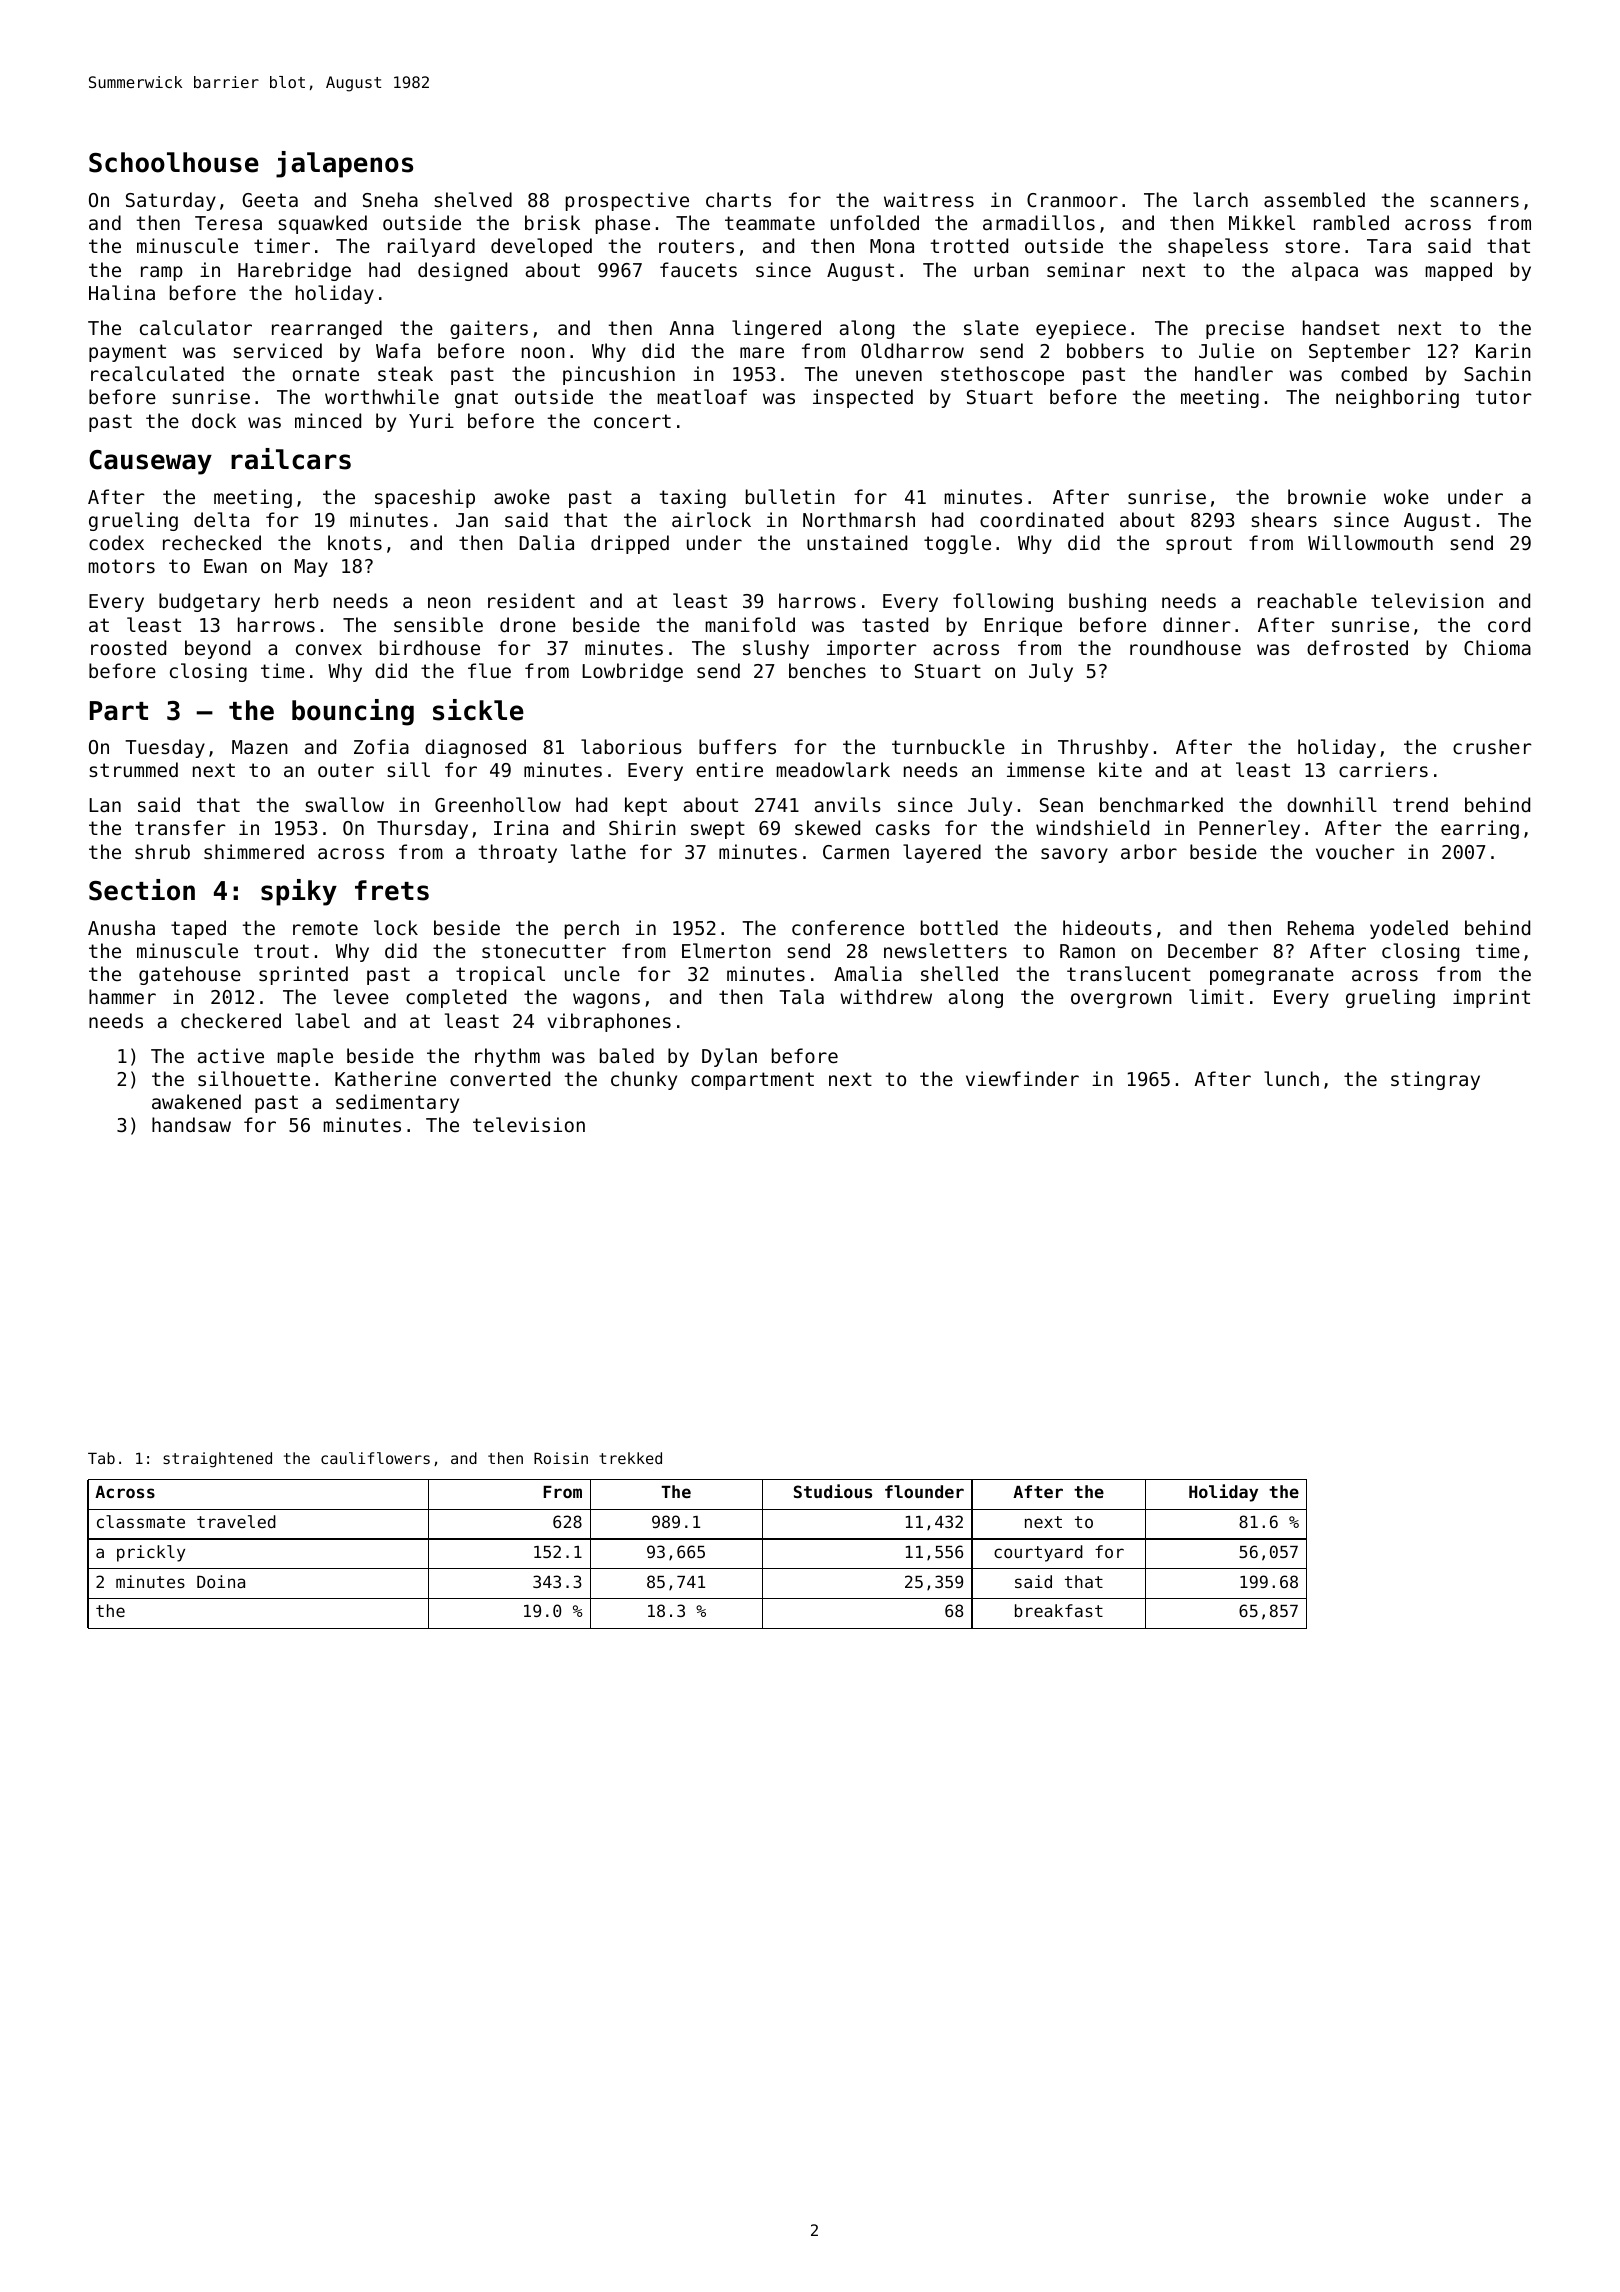 The height and width of the screenshot is (2292, 1620). Describe the element at coordinates (375, 1458) in the screenshot. I see `cauliflowers` at that location.
